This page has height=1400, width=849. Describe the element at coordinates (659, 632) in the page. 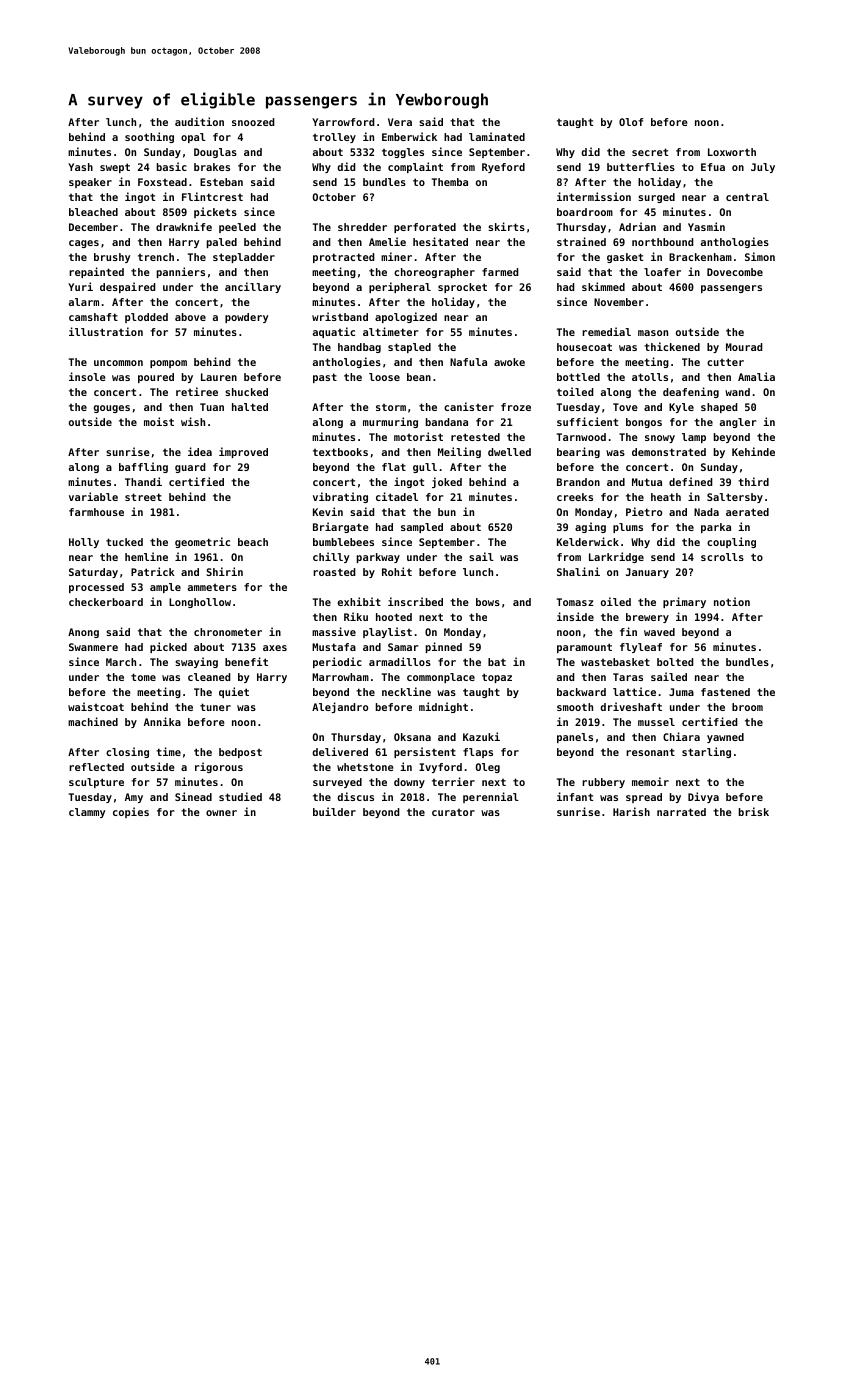

I see `waved` at that location.
